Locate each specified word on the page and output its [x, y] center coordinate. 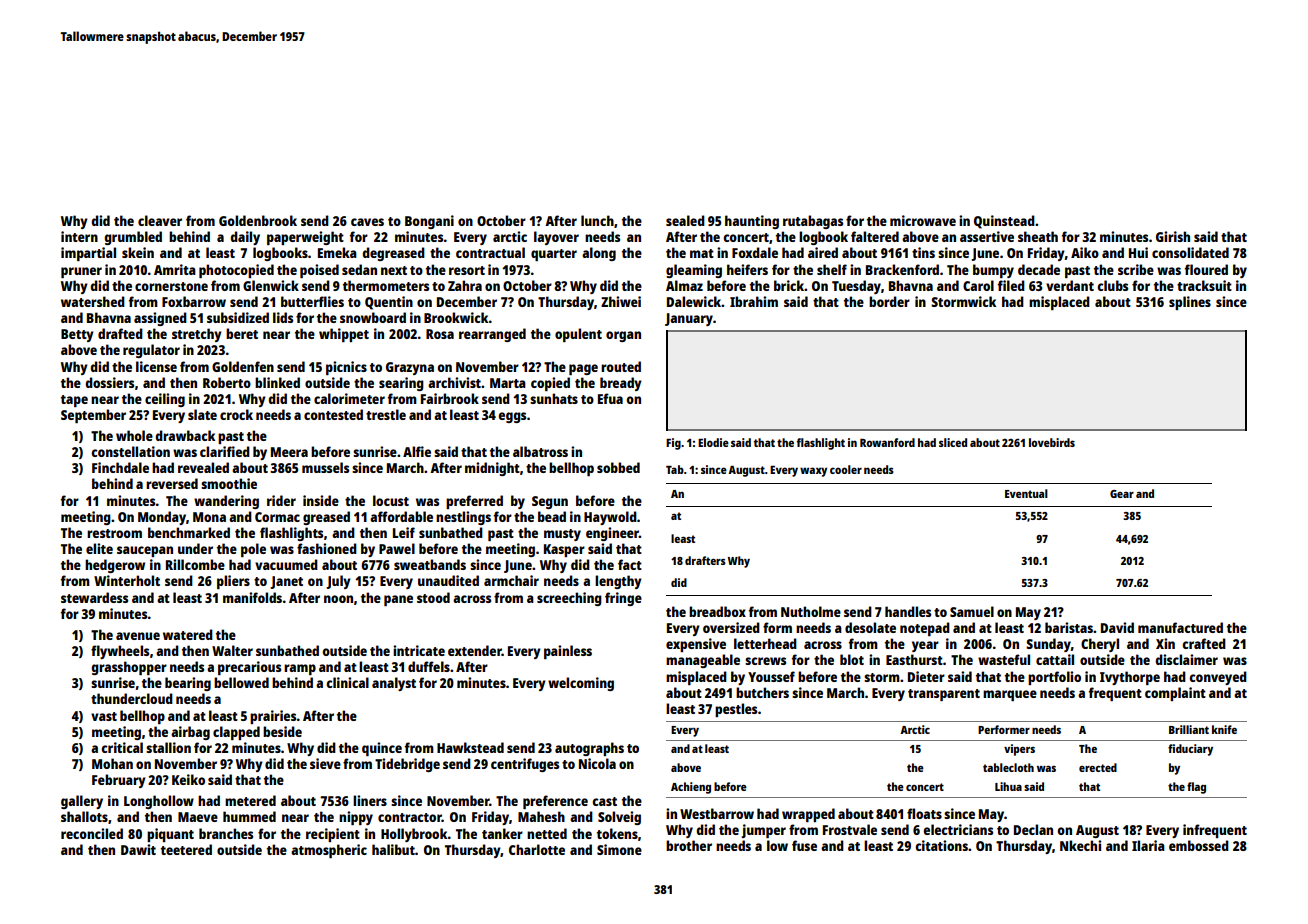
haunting [752, 222]
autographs [589, 749]
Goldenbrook [258, 220]
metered [250, 800]
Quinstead [1004, 222]
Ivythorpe [1130, 678]
